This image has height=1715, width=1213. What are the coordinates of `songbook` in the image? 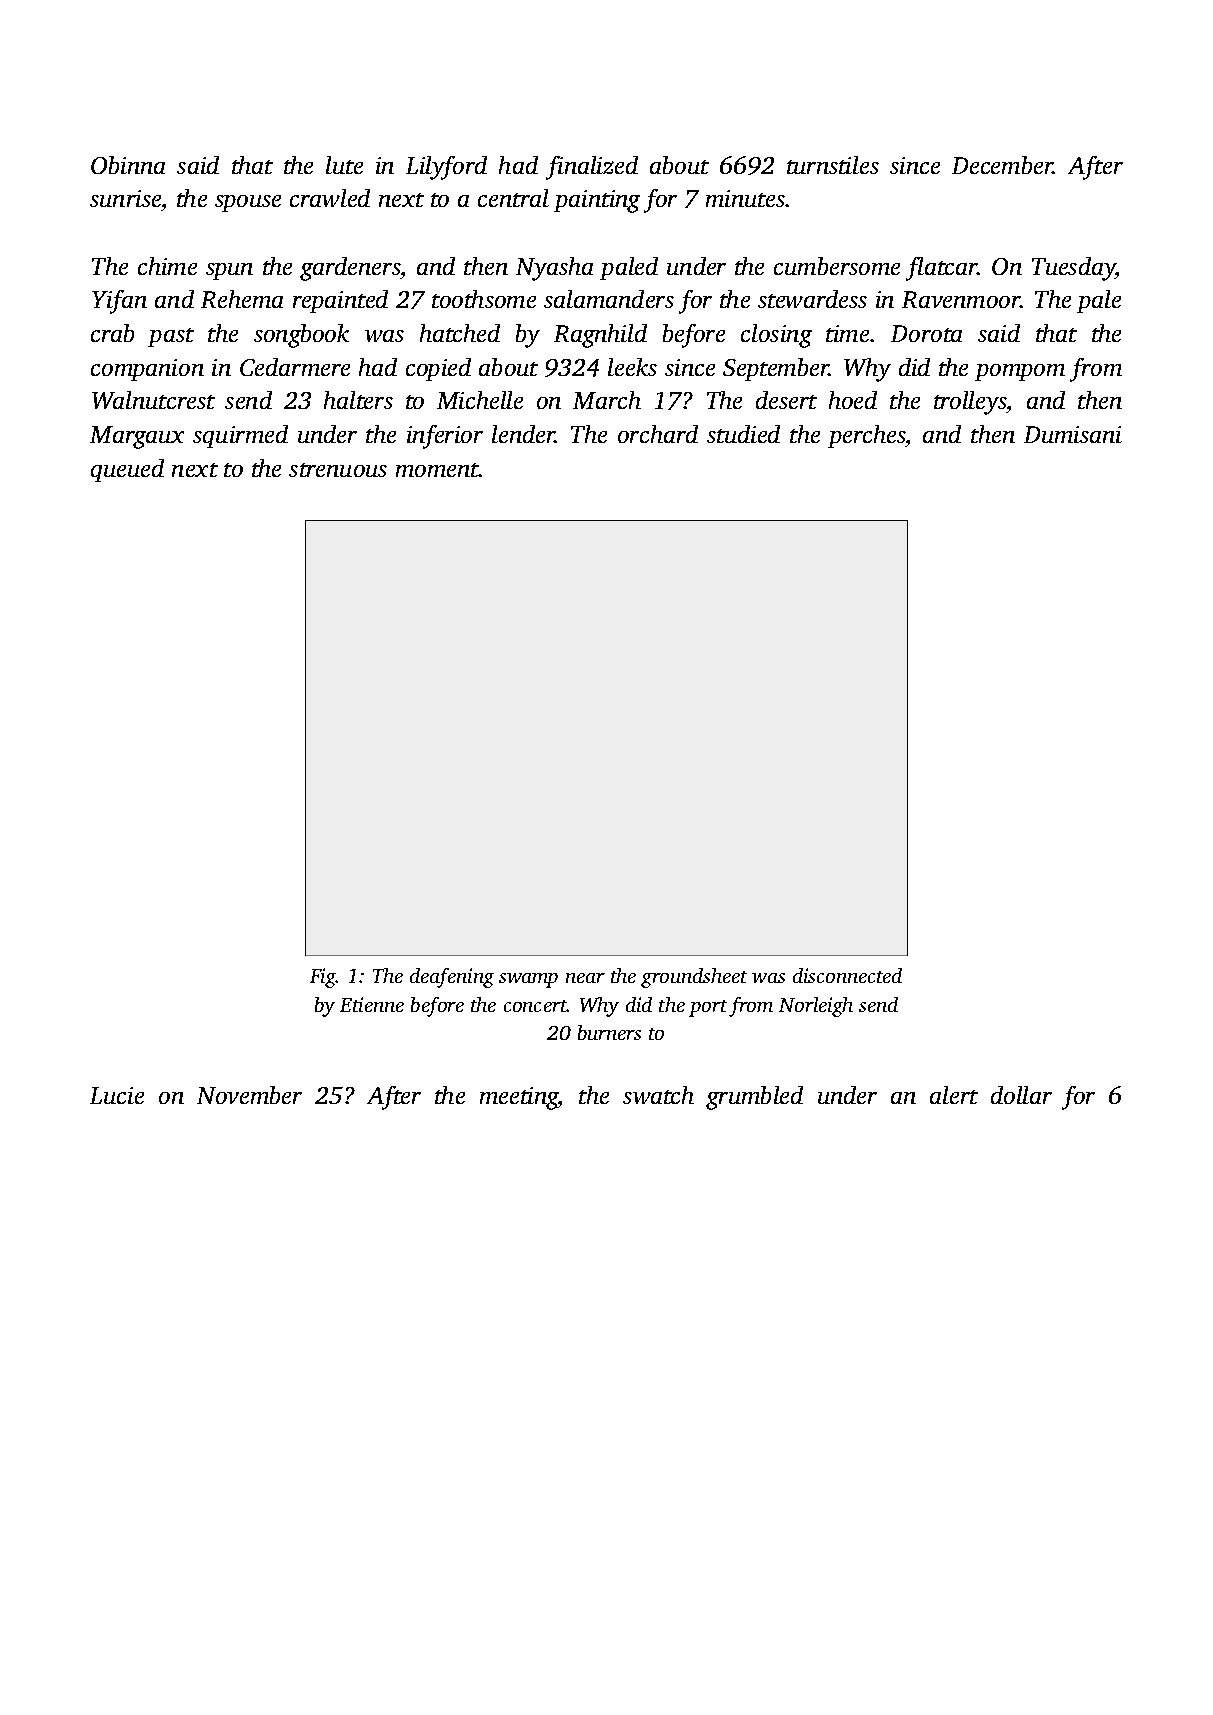 It's located at (301, 336).
